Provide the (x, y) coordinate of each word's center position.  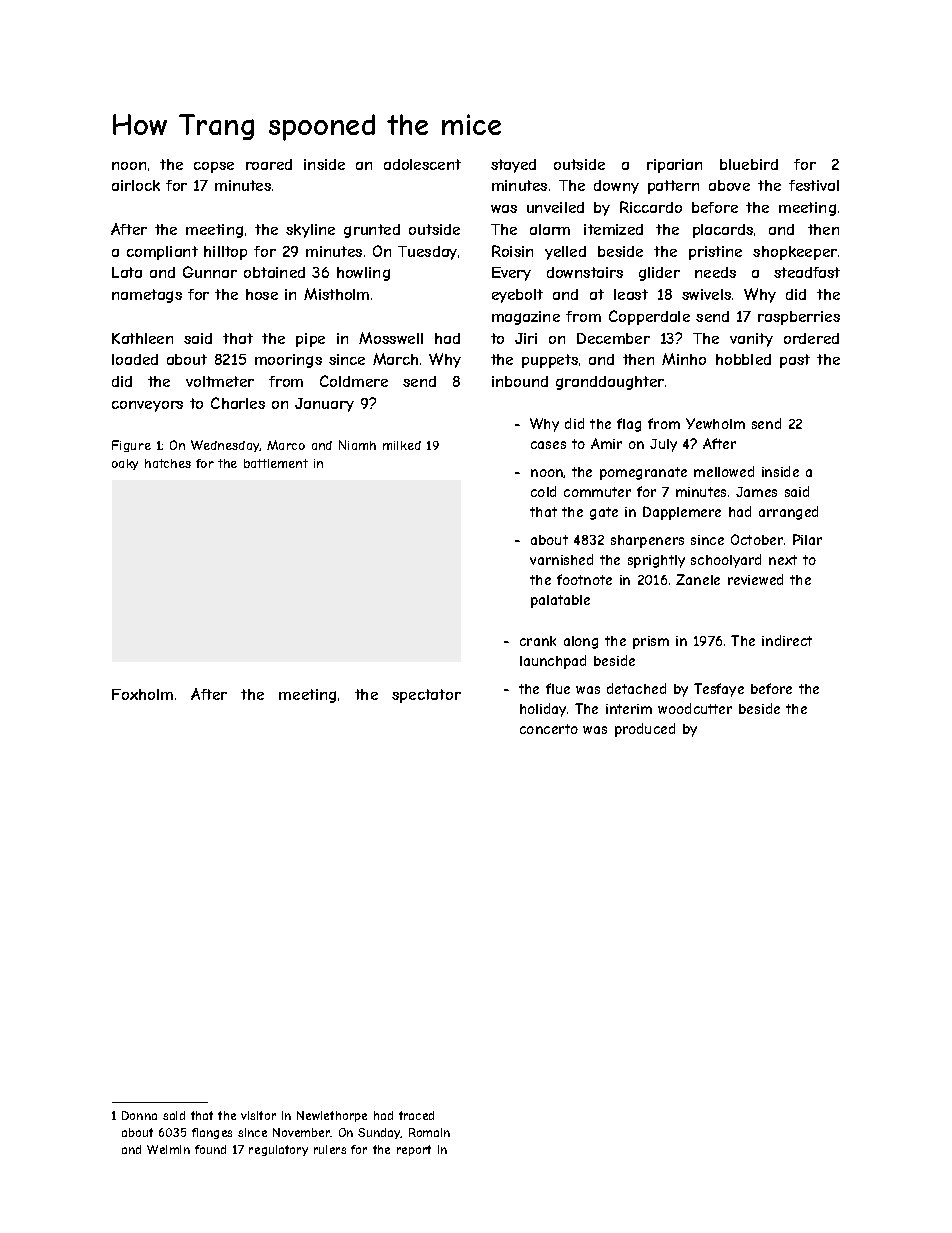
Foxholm (142, 694)
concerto (549, 729)
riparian (674, 166)
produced (645, 730)
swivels (706, 294)
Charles (238, 403)
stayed (513, 166)
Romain (429, 1132)
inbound (520, 381)
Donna (139, 1115)
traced (416, 1115)
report (414, 1150)
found (210, 1149)
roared (269, 164)
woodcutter (695, 708)
